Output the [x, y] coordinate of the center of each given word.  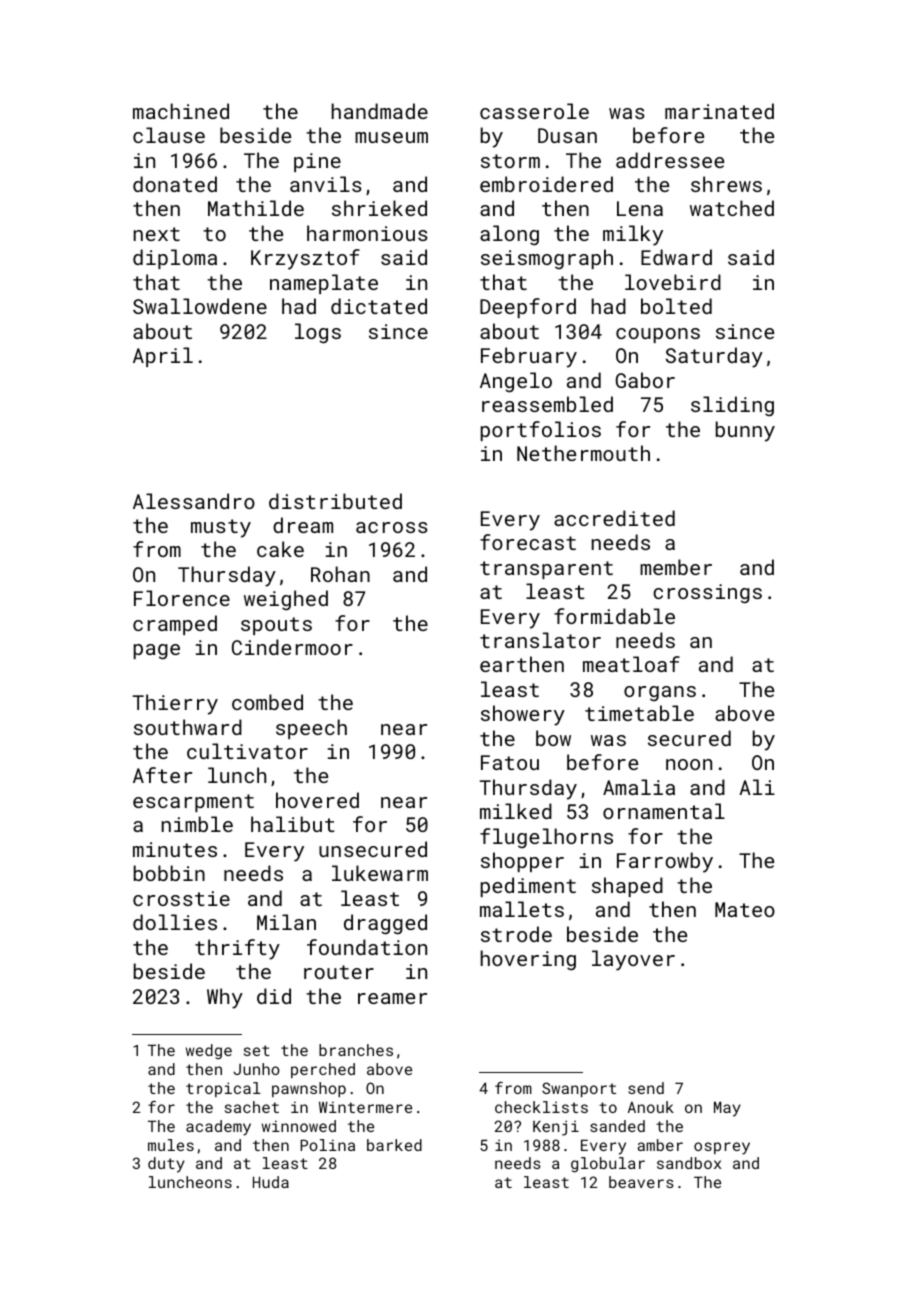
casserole [534, 111]
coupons [658, 335]
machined [181, 111]
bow [553, 738]
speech [311, 729]
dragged [385, 924]
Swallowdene [200, 306]
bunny [745, 431]
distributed [335, 501]
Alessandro [194, 501]
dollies [175, 922]
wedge [209, 1052]
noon [689, 764]
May [727, 1109]
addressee [670, 160]
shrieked [379, 208]
